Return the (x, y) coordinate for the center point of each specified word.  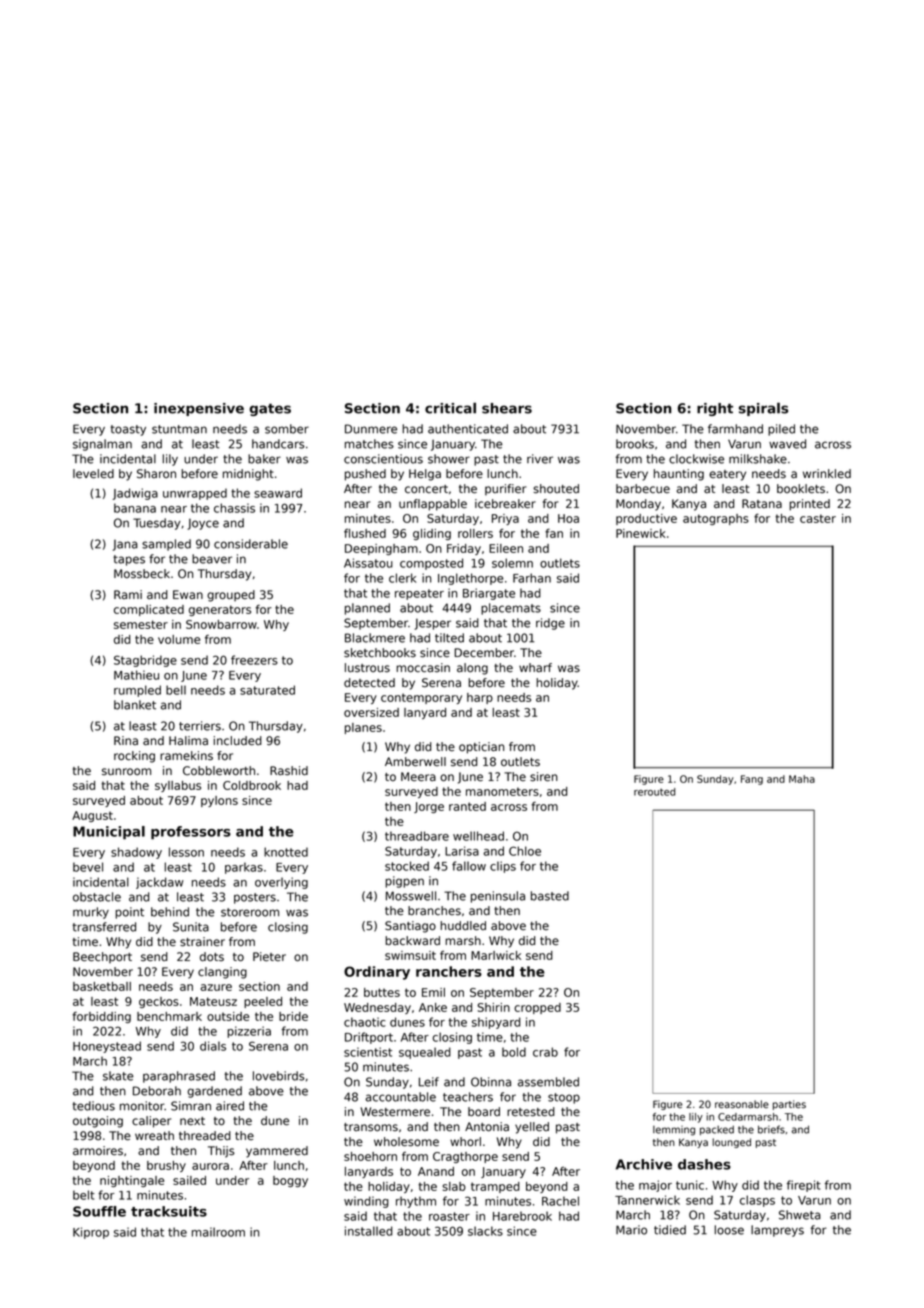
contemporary (421, 698)
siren (544, 777)
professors (191, 833)
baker (264, 459)
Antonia (487, 1127)
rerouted (654, 792)
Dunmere (371, 429)
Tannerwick (647, 1200)
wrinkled (827, 474)
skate (118, 1076)
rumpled (137, 691)
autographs (716, 519)
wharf (535, 668)
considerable (251, 544)
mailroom (218, 1232)
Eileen (506, 548)
